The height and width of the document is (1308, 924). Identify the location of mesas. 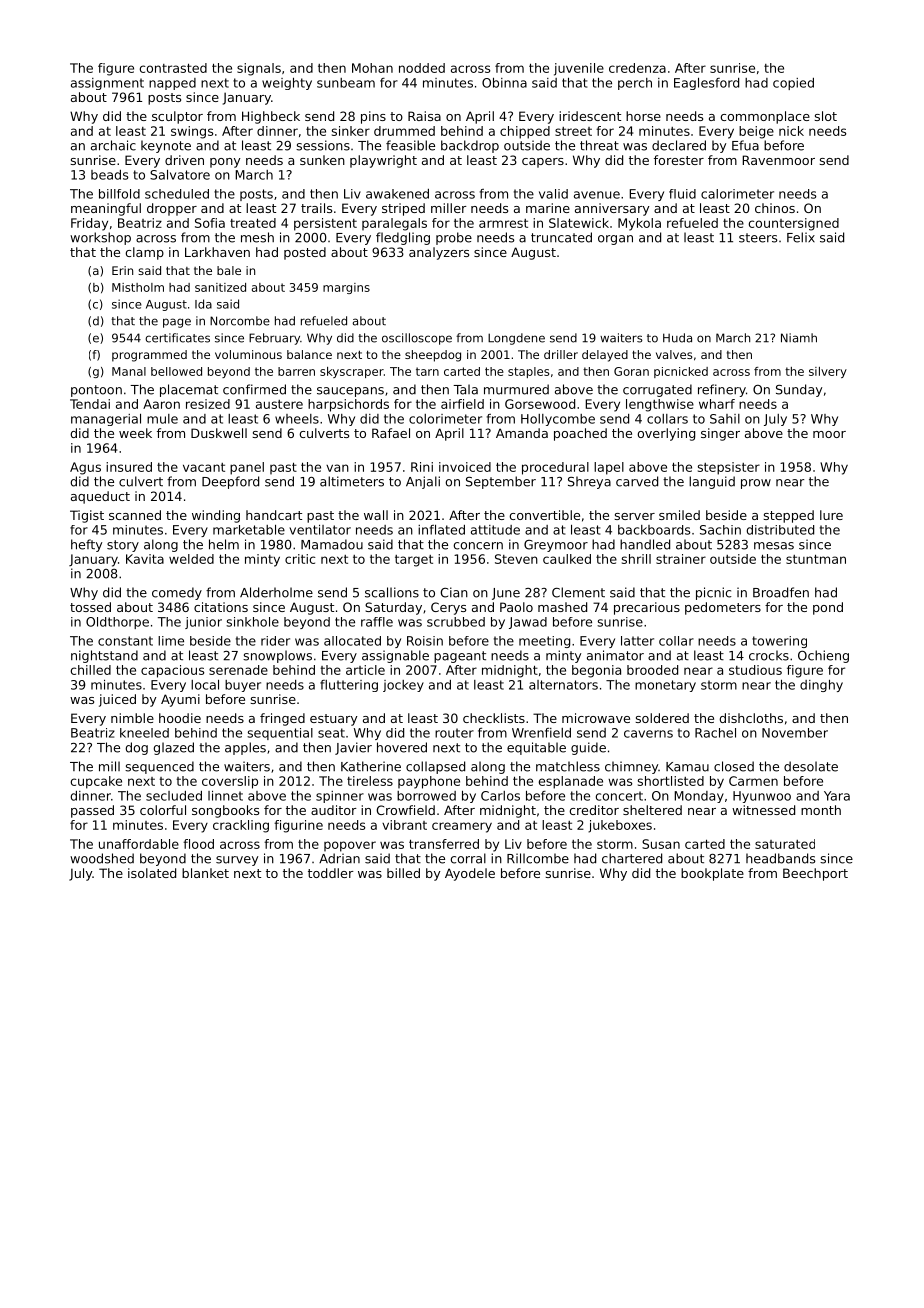
(774, 546).
